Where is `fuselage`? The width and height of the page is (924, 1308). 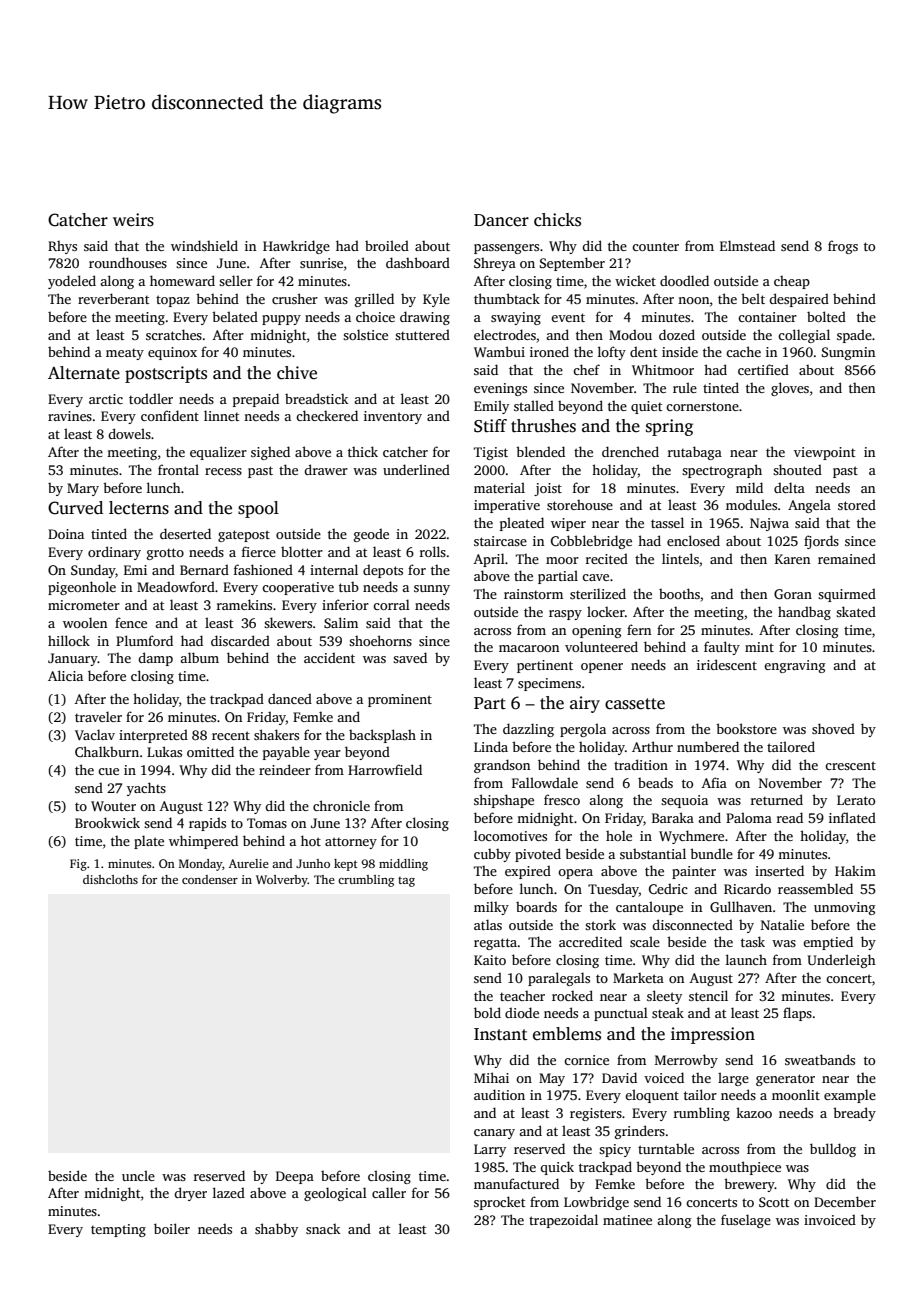 fuselage is located at coordinates (746, 1221).
